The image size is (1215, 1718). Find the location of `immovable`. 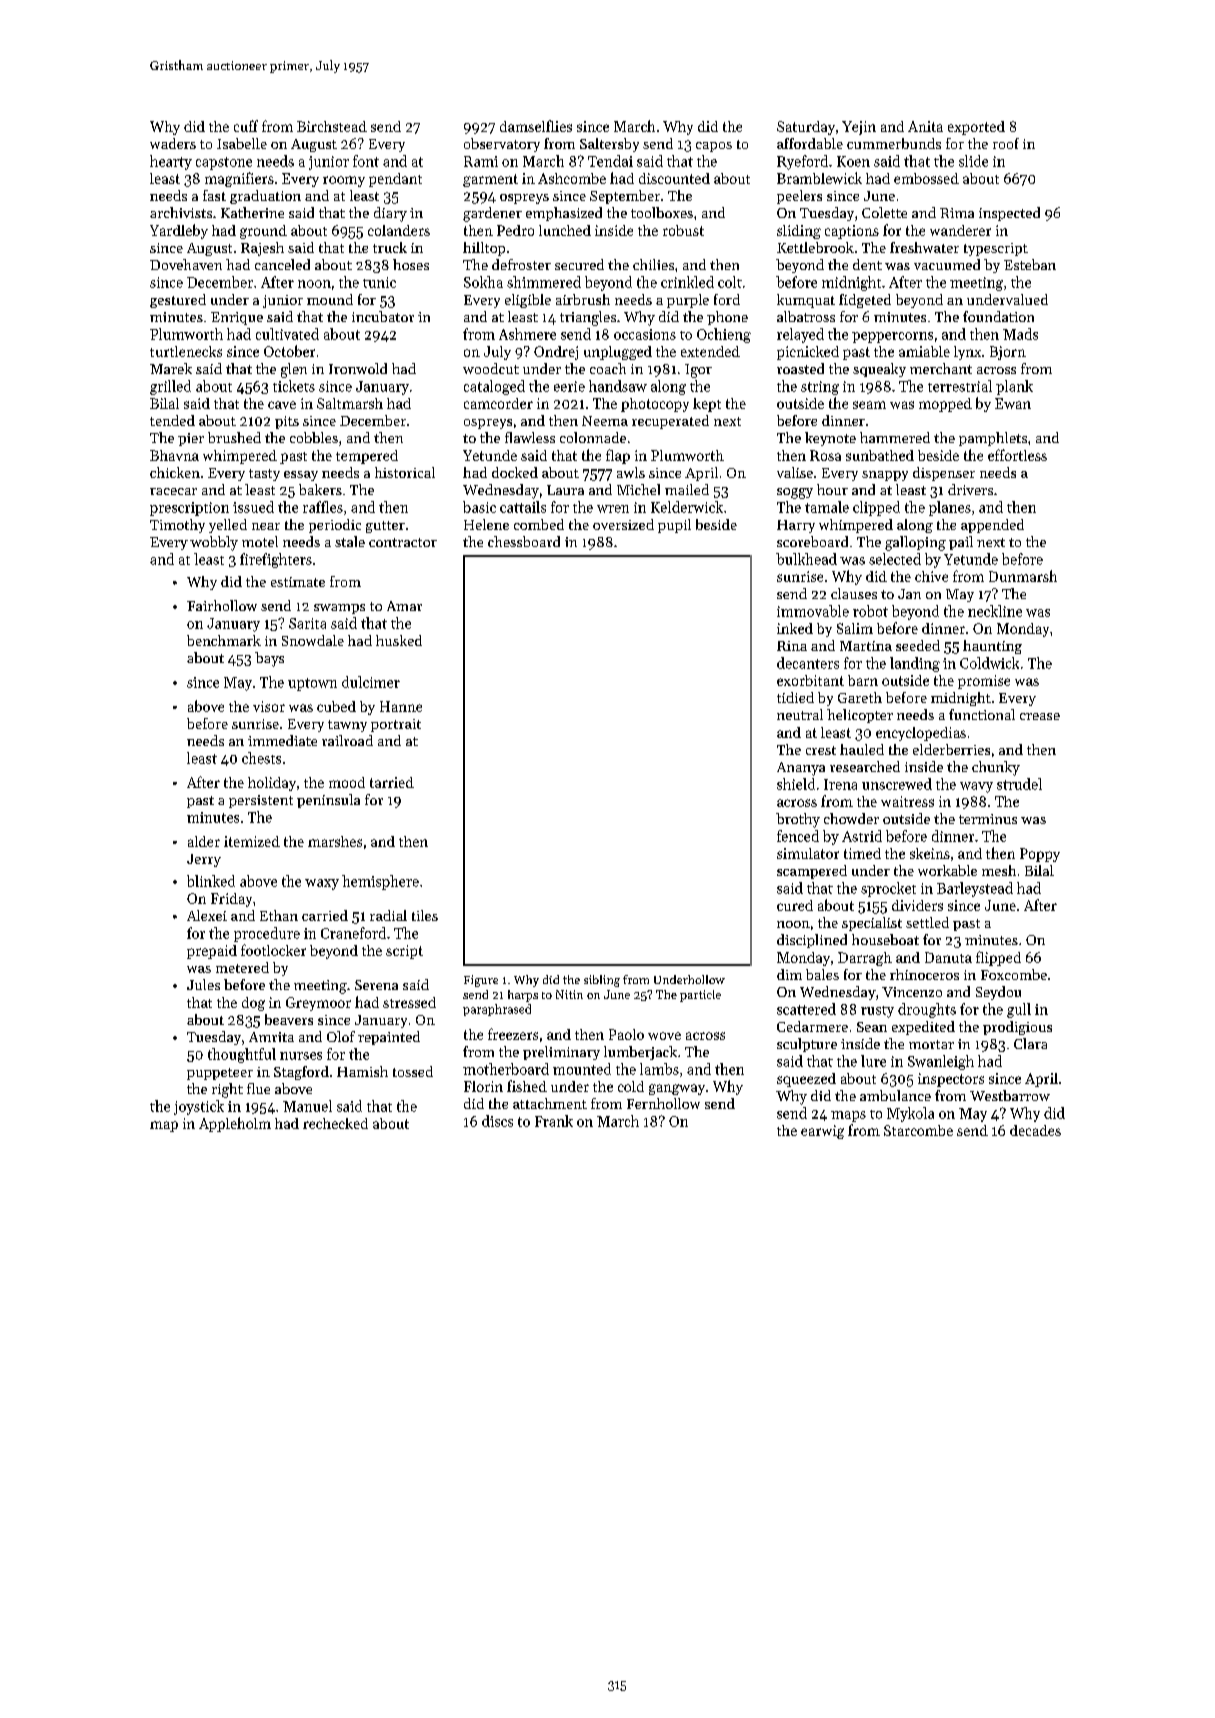

immovable is located at coordinates (813, 611).
